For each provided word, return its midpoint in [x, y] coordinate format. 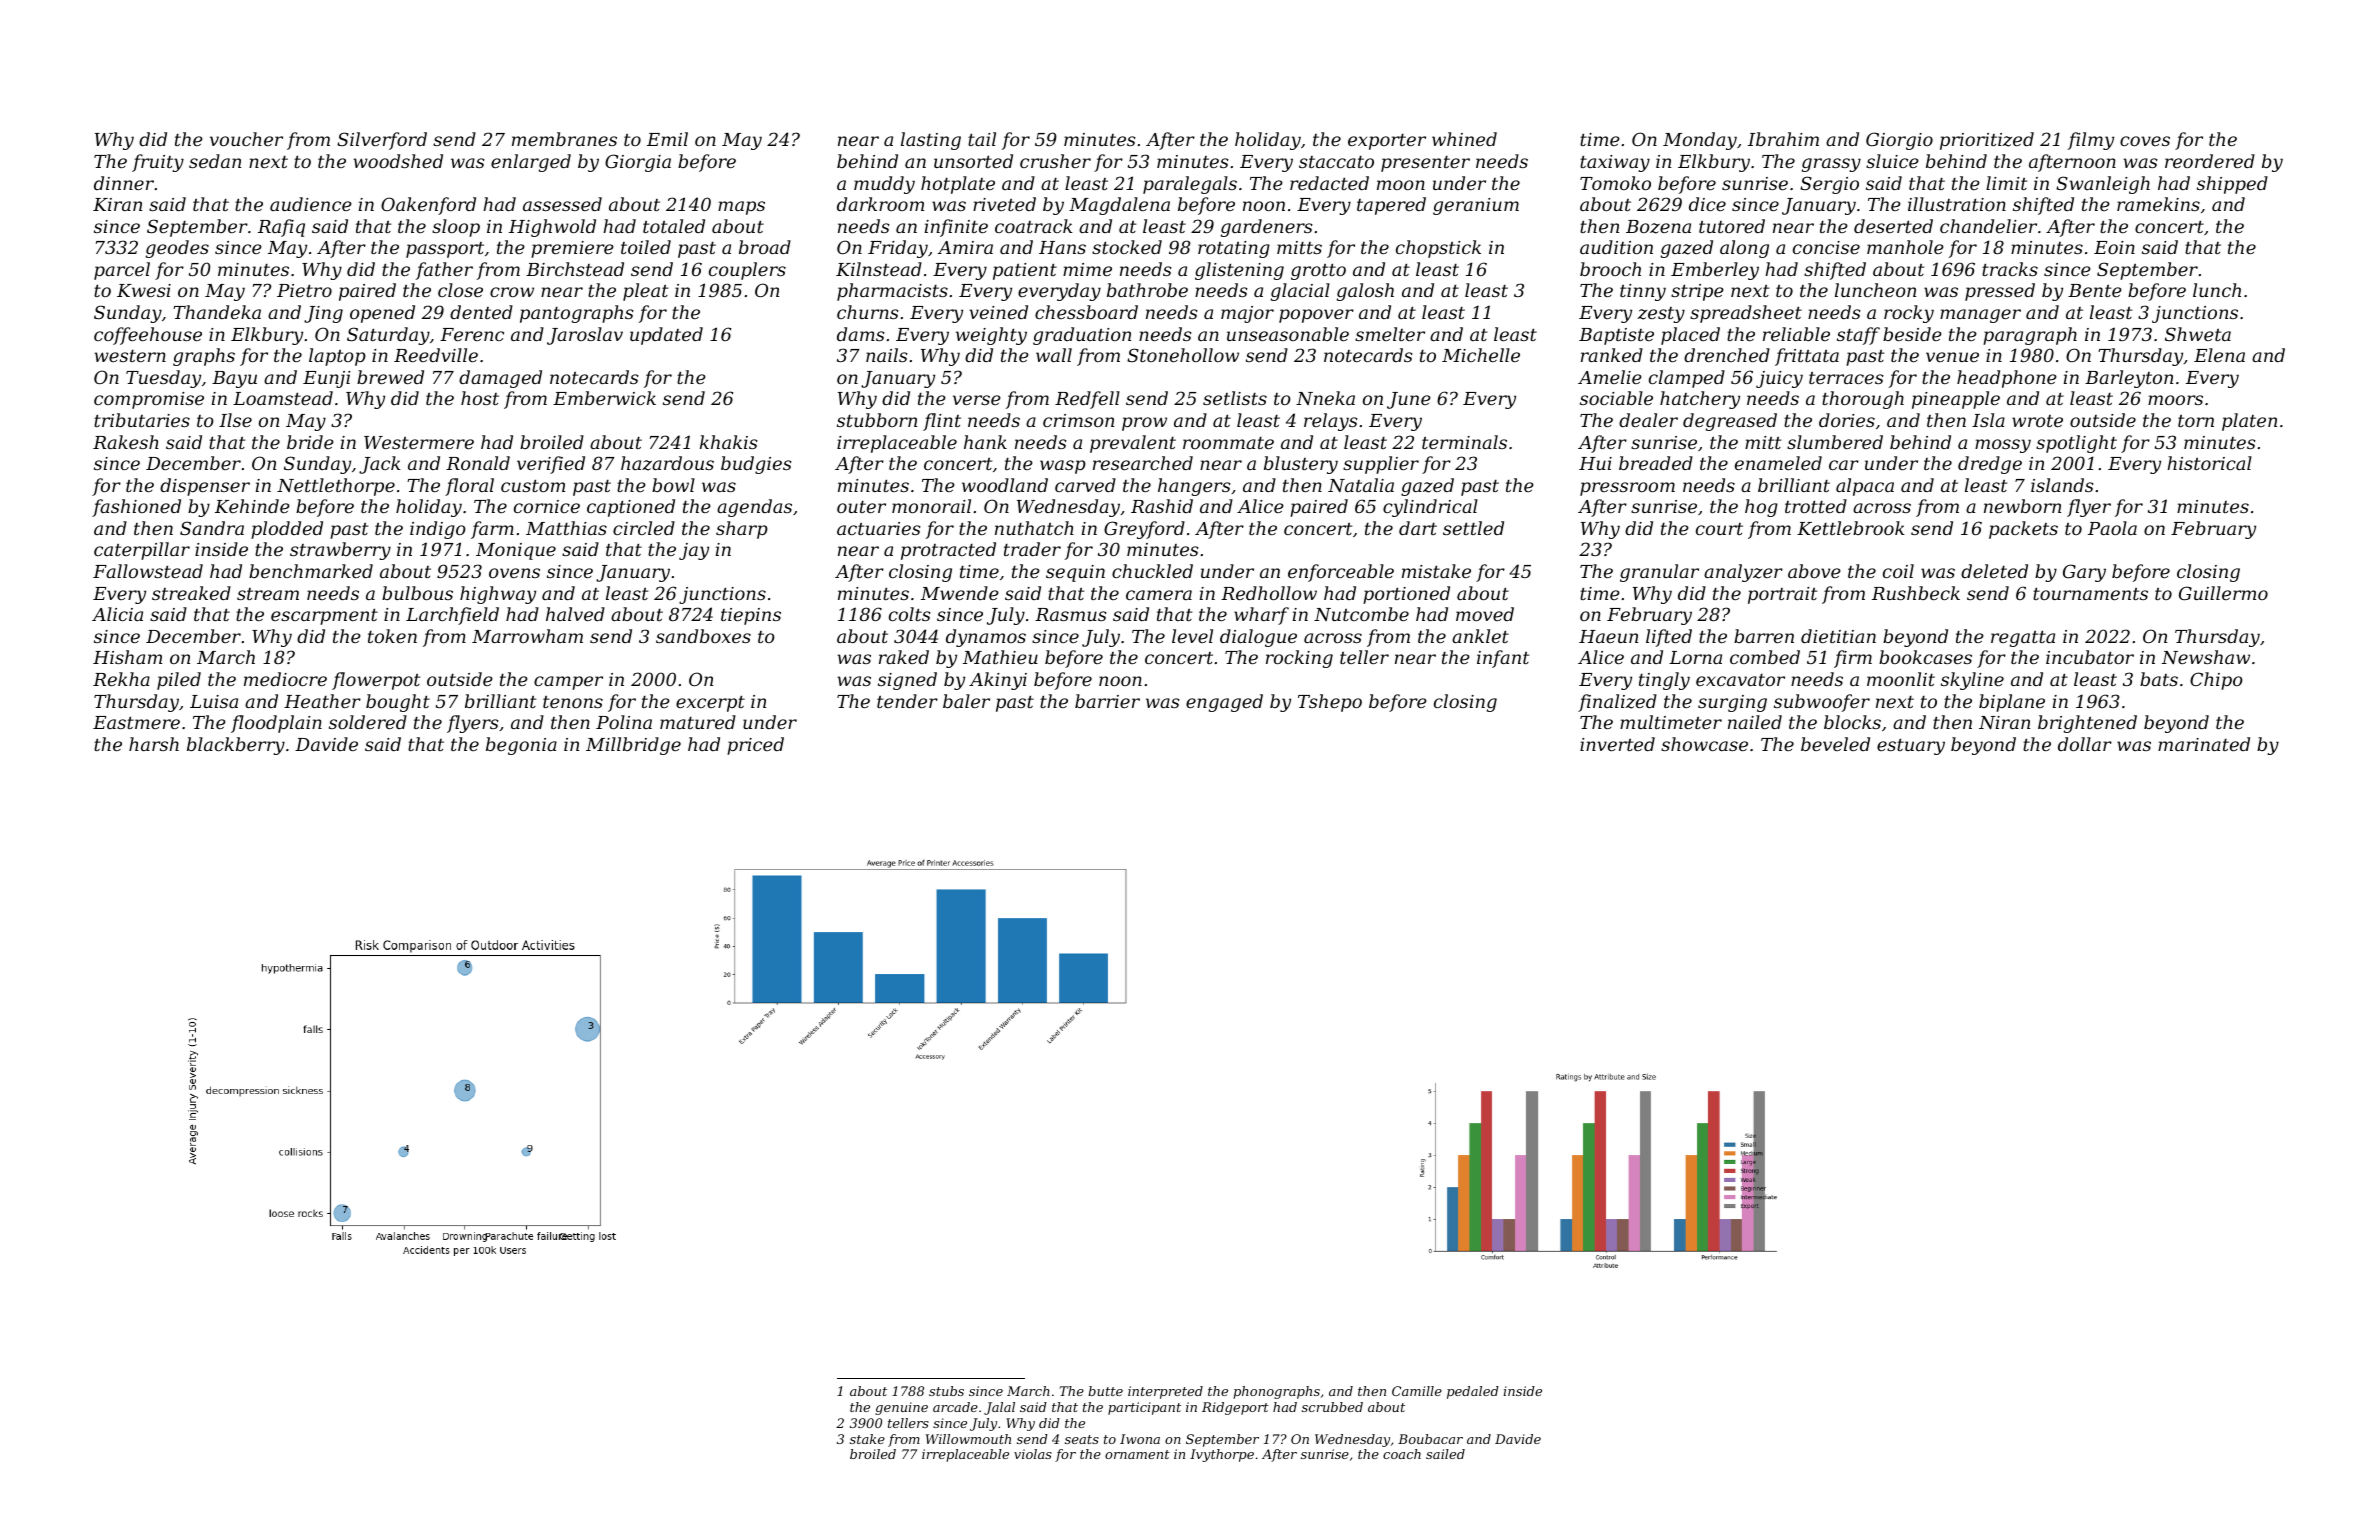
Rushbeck [1916, 593]
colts [910, 614]
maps [741, 208]
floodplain [276, 724]
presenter [1425, 164]
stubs [946, 1391]
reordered [2210, 161]
